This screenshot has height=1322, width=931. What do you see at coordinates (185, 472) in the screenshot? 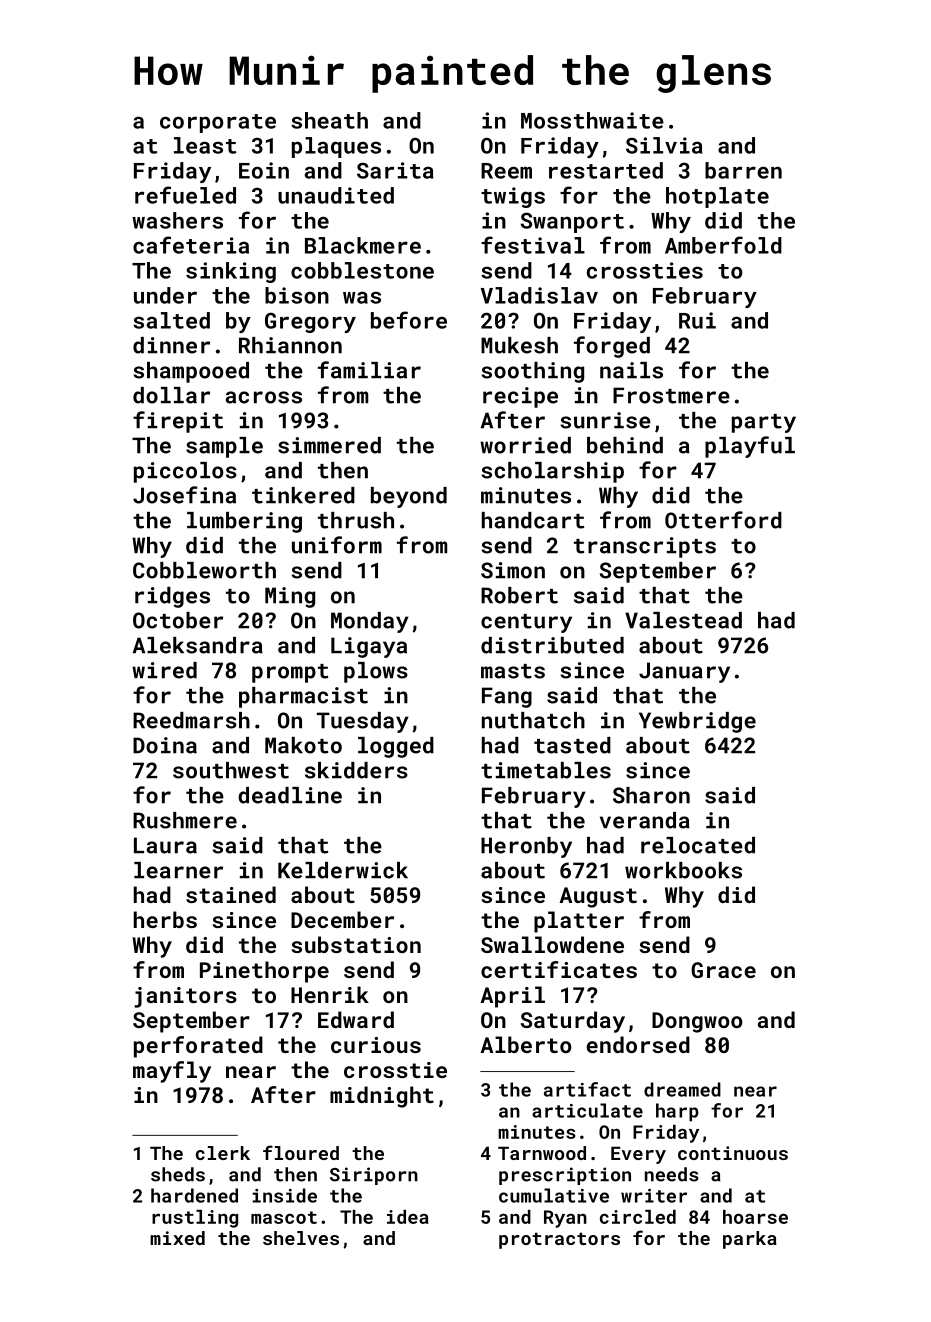
I see `piccolos` at bounding box center [185, 472].
